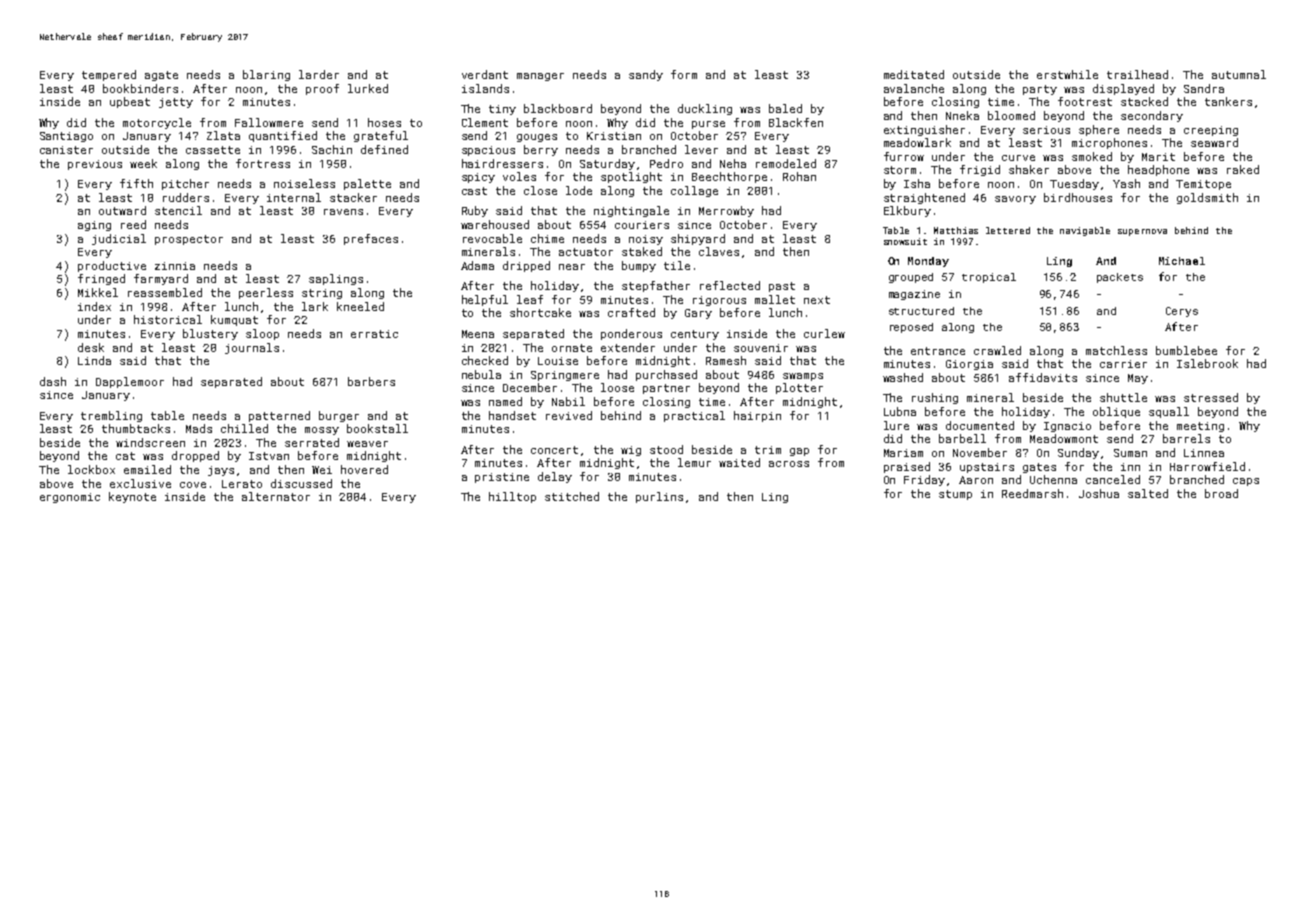 This screenshot has height=924, width=1308. I want to click on larder, so click(319, 74).
